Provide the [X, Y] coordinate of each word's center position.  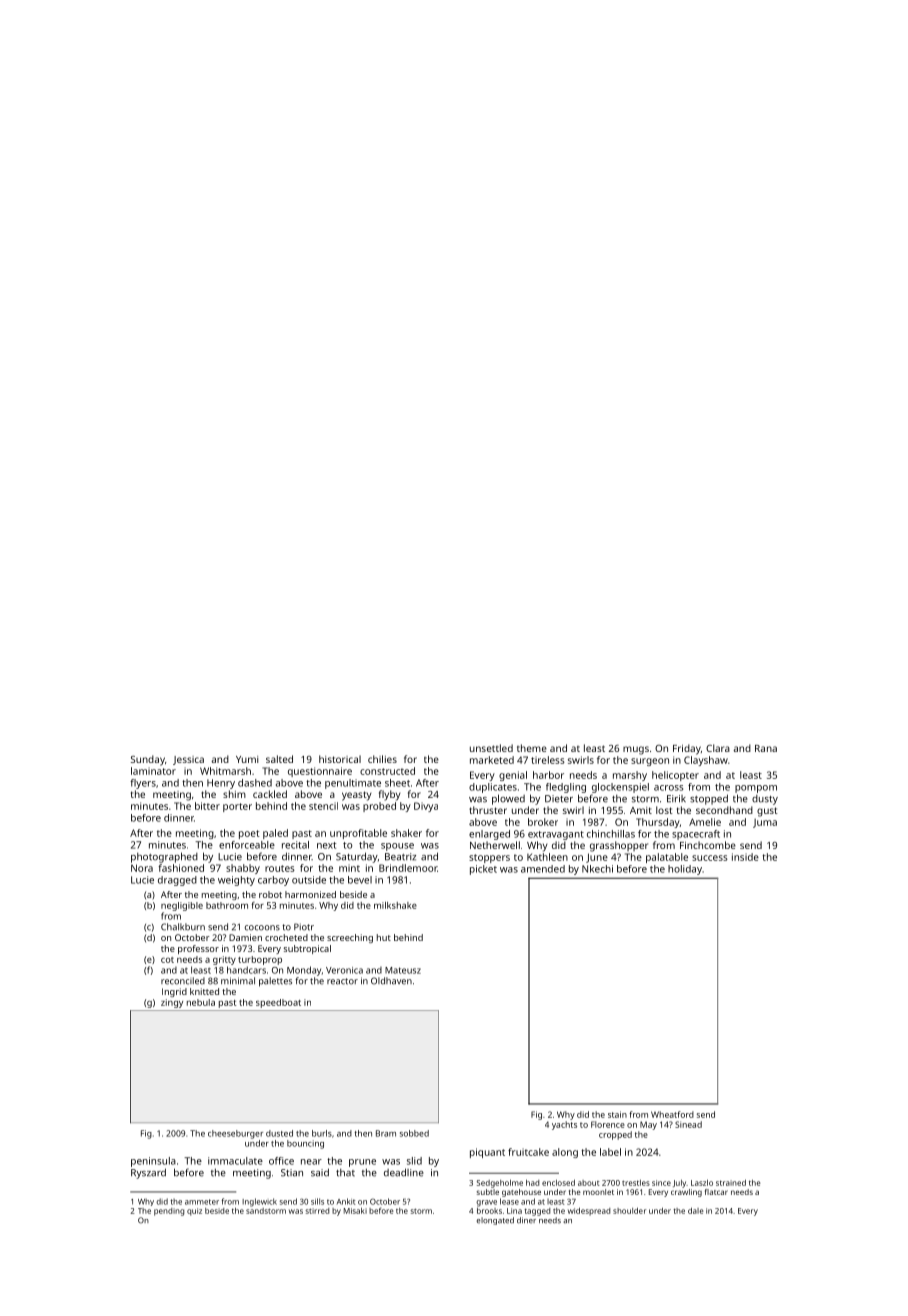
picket [483, 870]
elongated [495, 1221]
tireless [548, 760]
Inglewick [259, 1202]
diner [526, 1220]
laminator [153, 771]
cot [167, 960]
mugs [636, 750]
